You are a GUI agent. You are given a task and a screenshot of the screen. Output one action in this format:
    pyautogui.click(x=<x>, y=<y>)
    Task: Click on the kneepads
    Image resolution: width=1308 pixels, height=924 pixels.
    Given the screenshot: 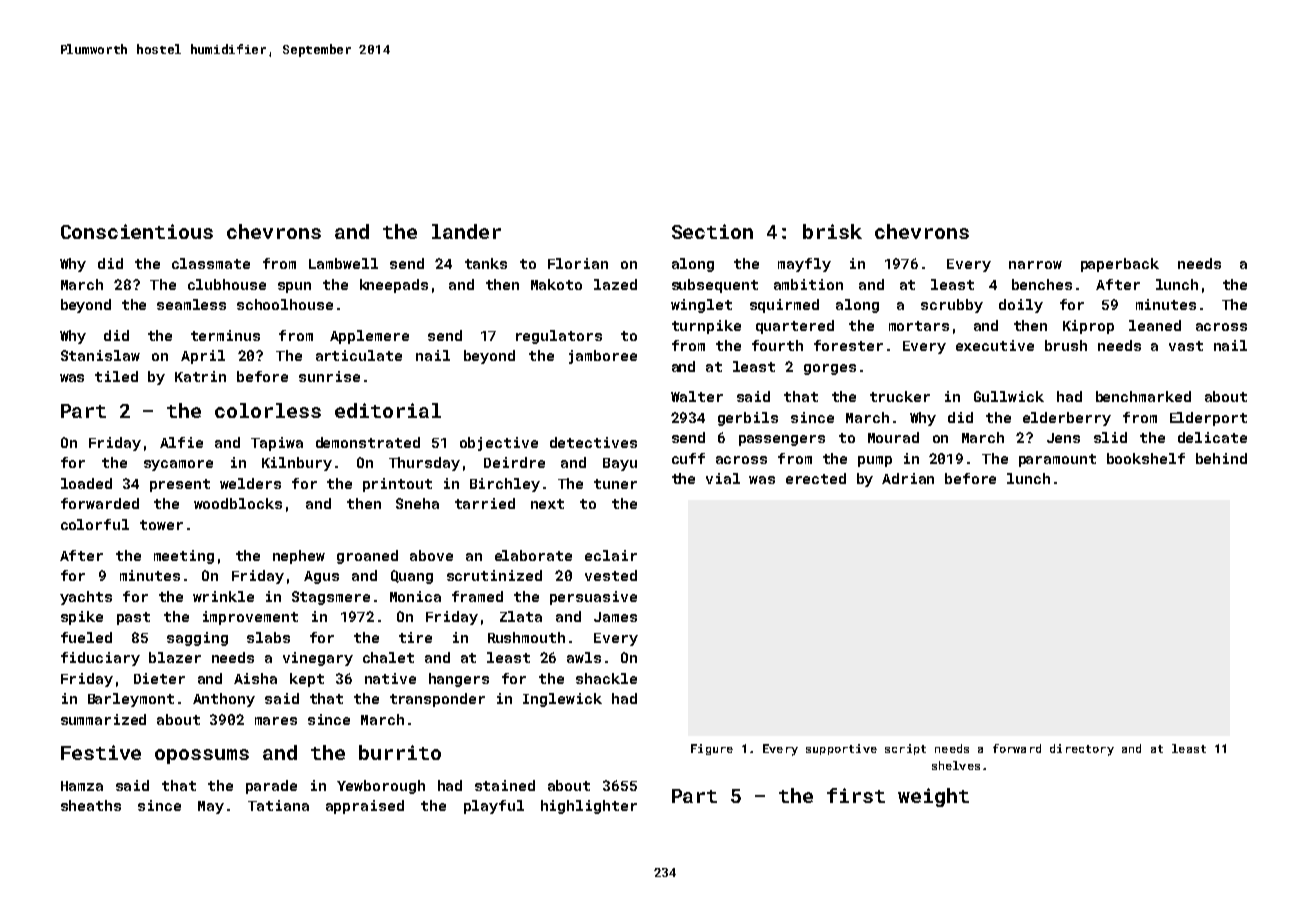 What is the action you would take?
    pyautogui.click(x=394, y=286)
